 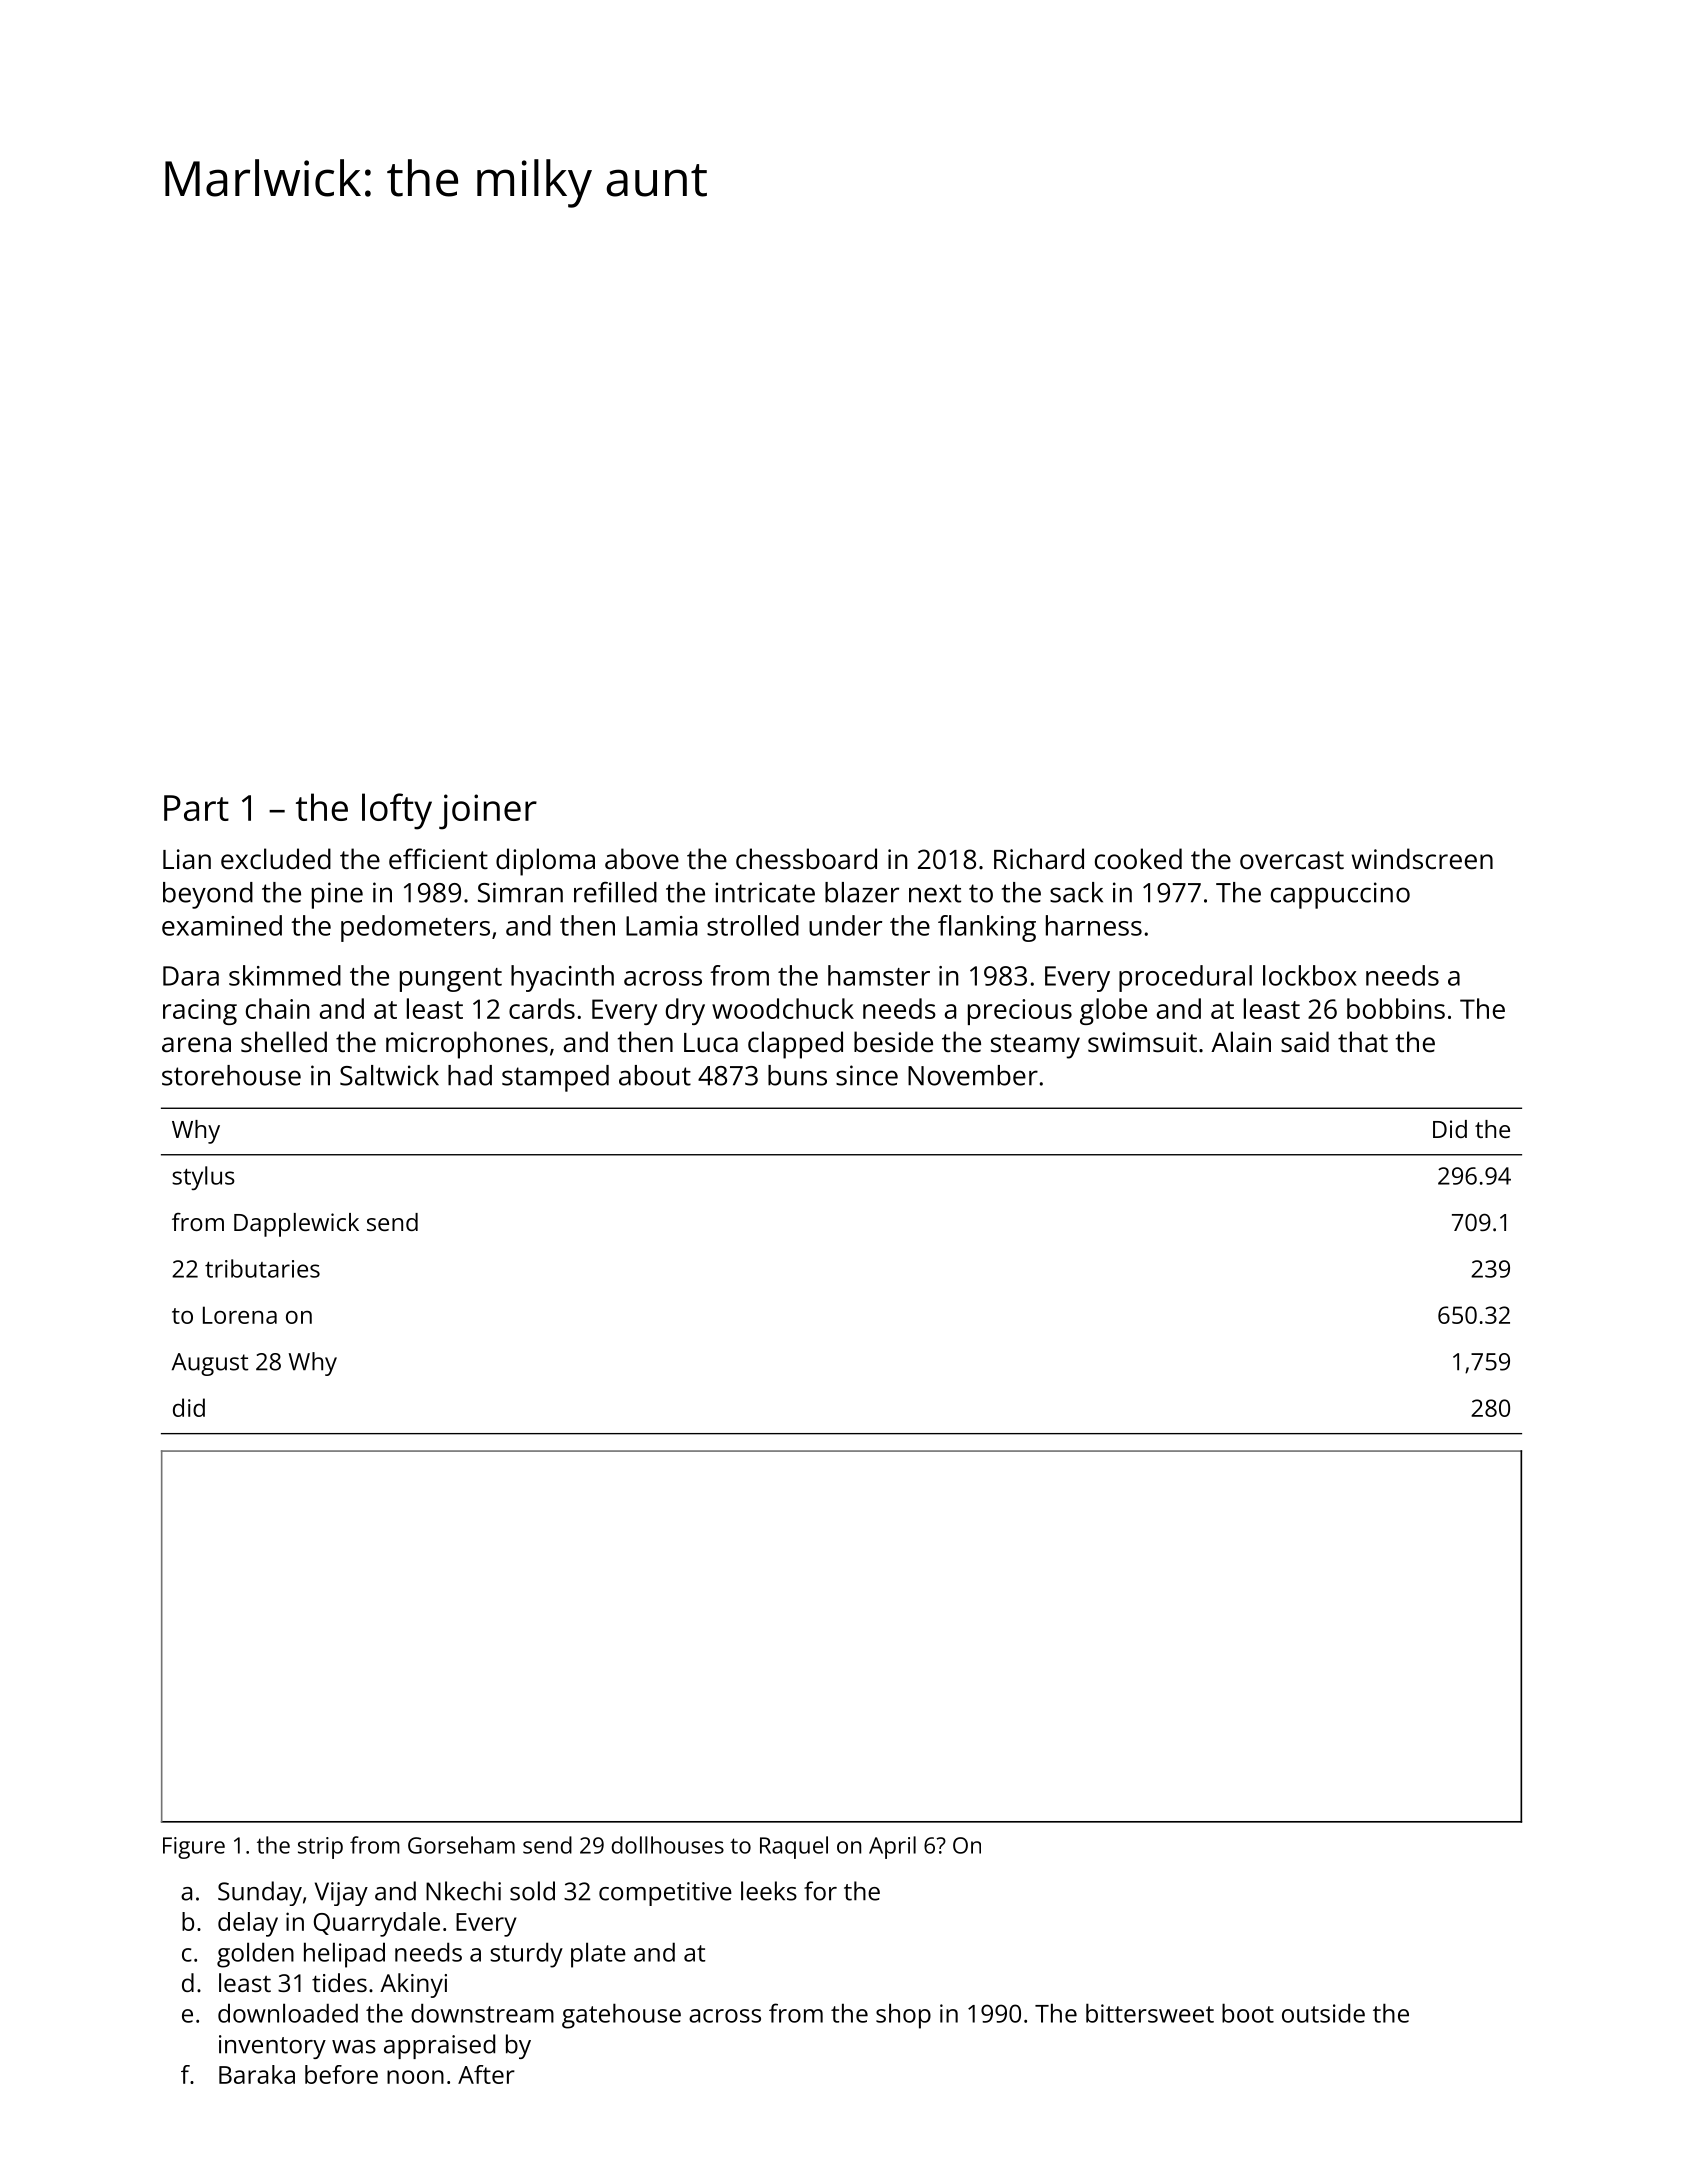 What do you see at coordinates (296, 1225) in the screenshot?
I see `Dapplewick` at bounding box center [296, 1225].
